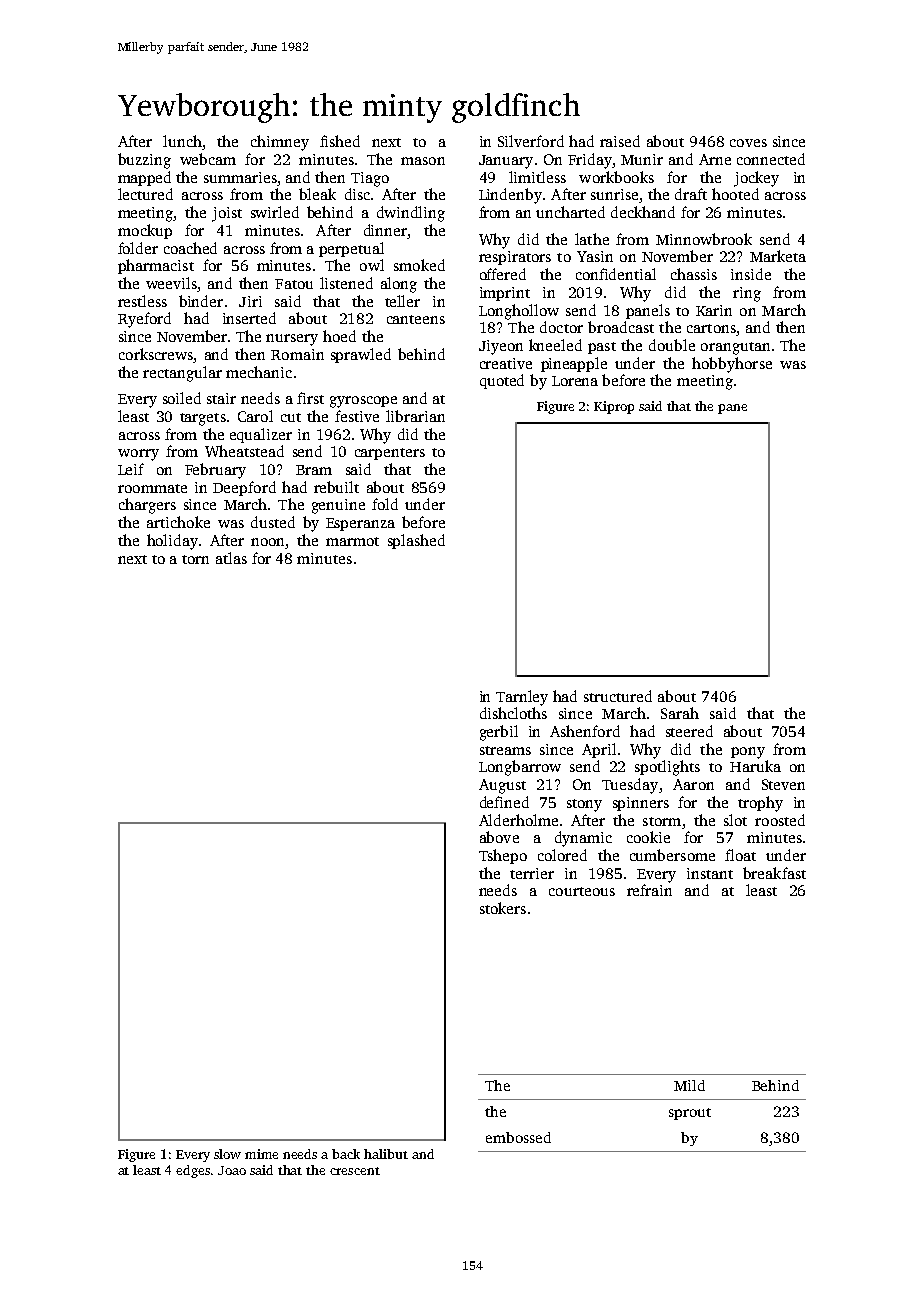 This image has height=1308, width=924. What do you see at coordinates (249, 318) in the image?
I see `inserted` at bounding box center [249, 318].
